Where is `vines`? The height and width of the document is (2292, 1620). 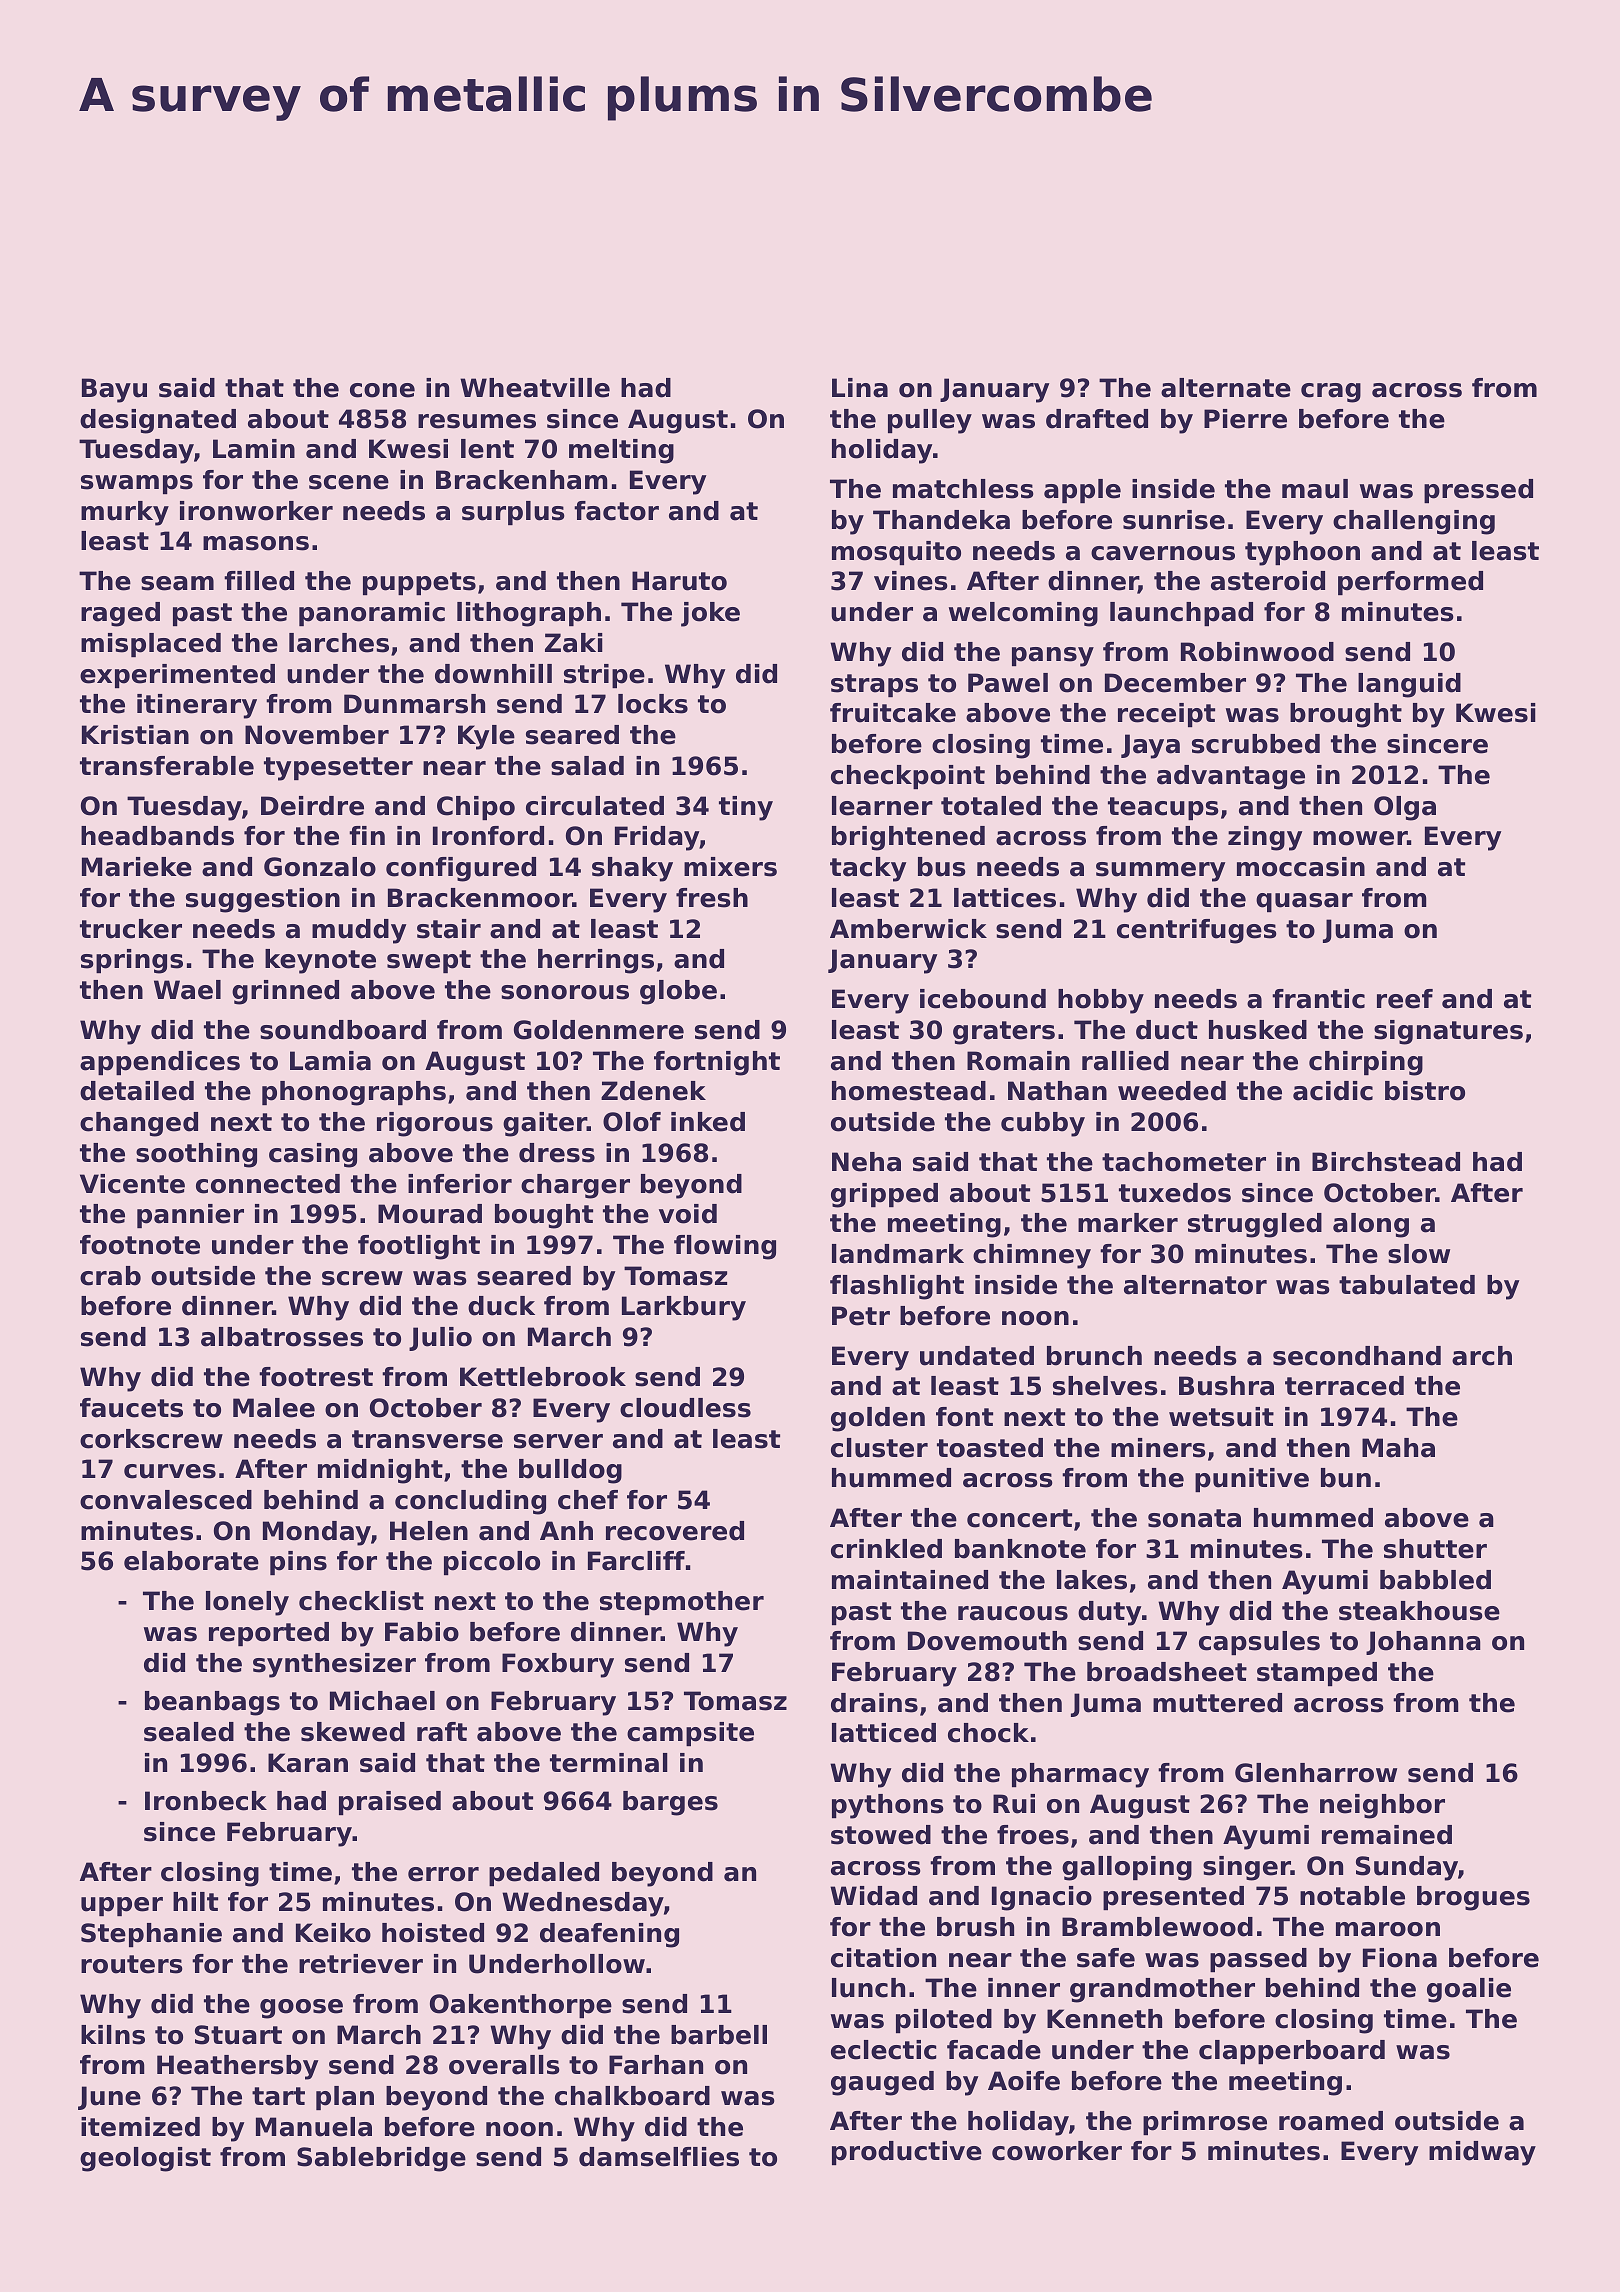 vines is located at coordinates (911, 581).
